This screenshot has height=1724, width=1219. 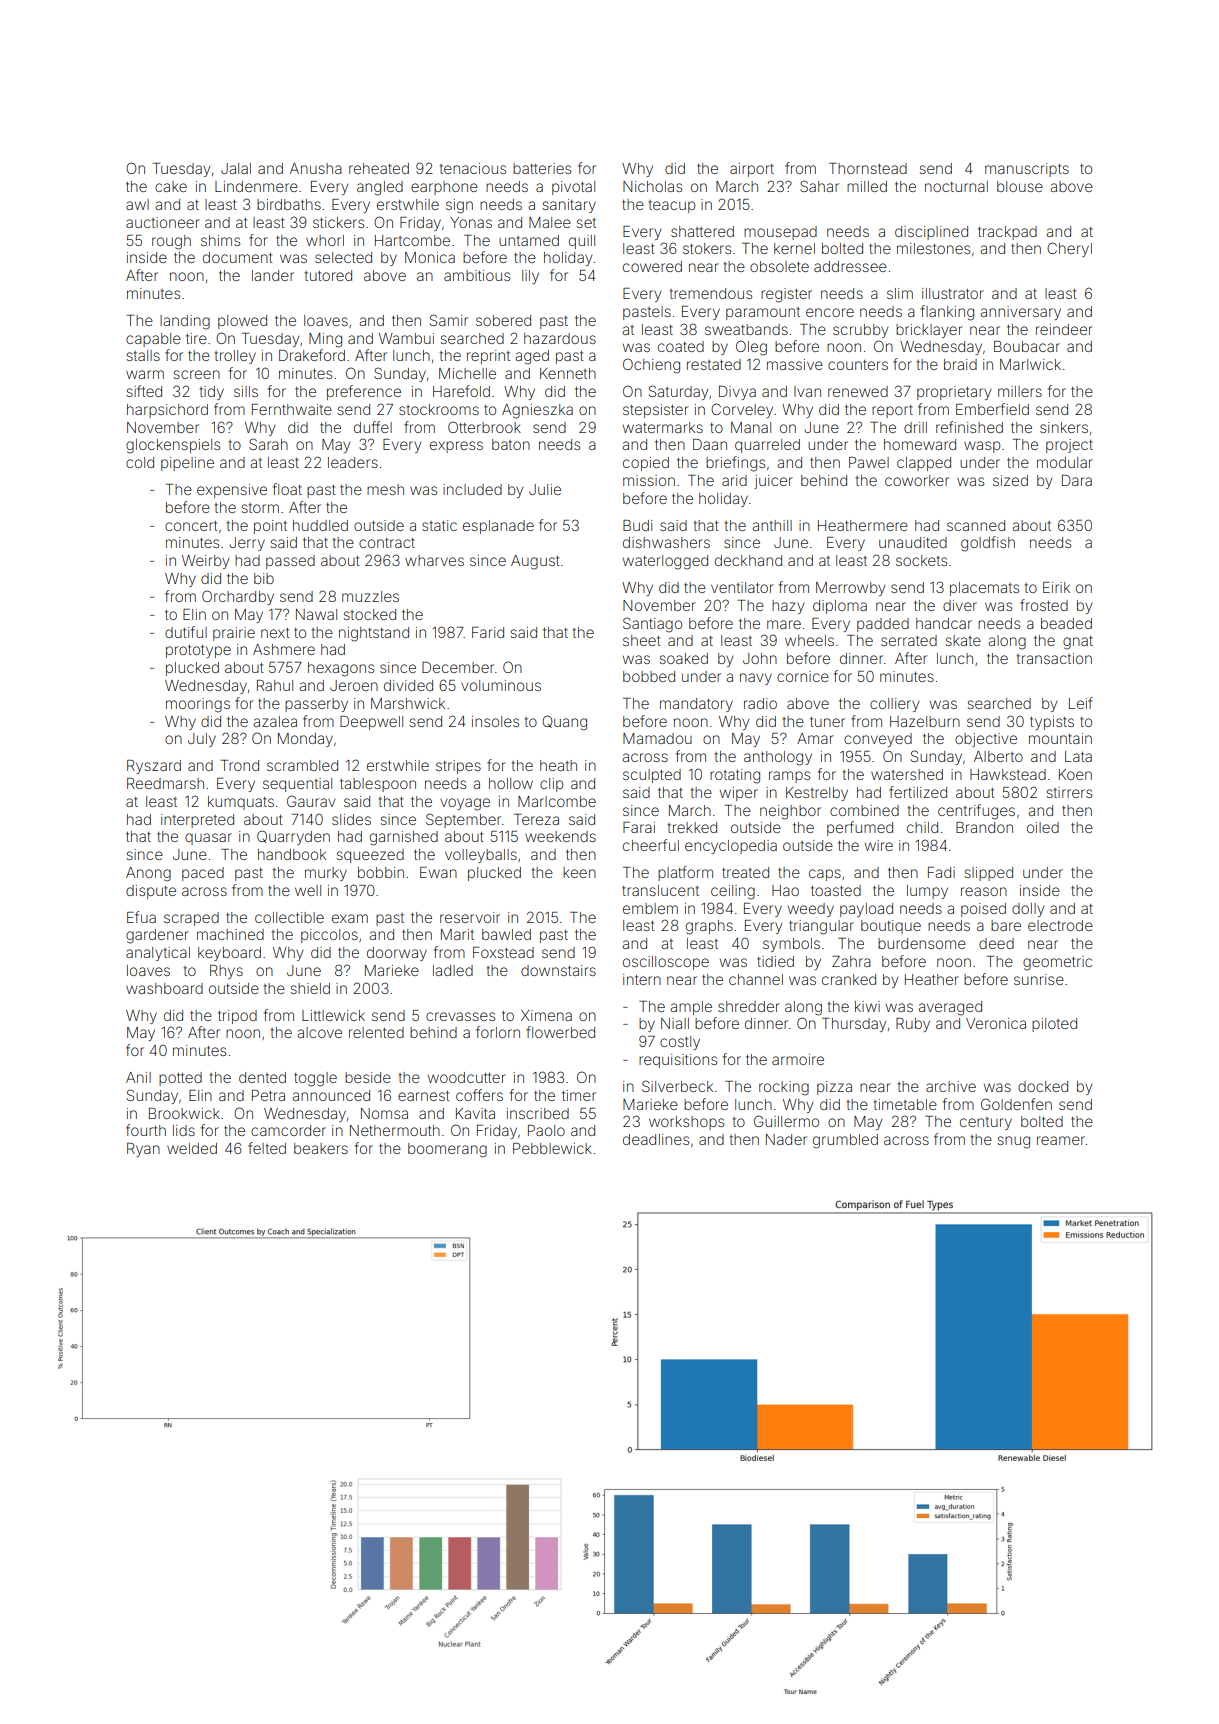 I want to click on scrubby, so click(x=860, y=331).
